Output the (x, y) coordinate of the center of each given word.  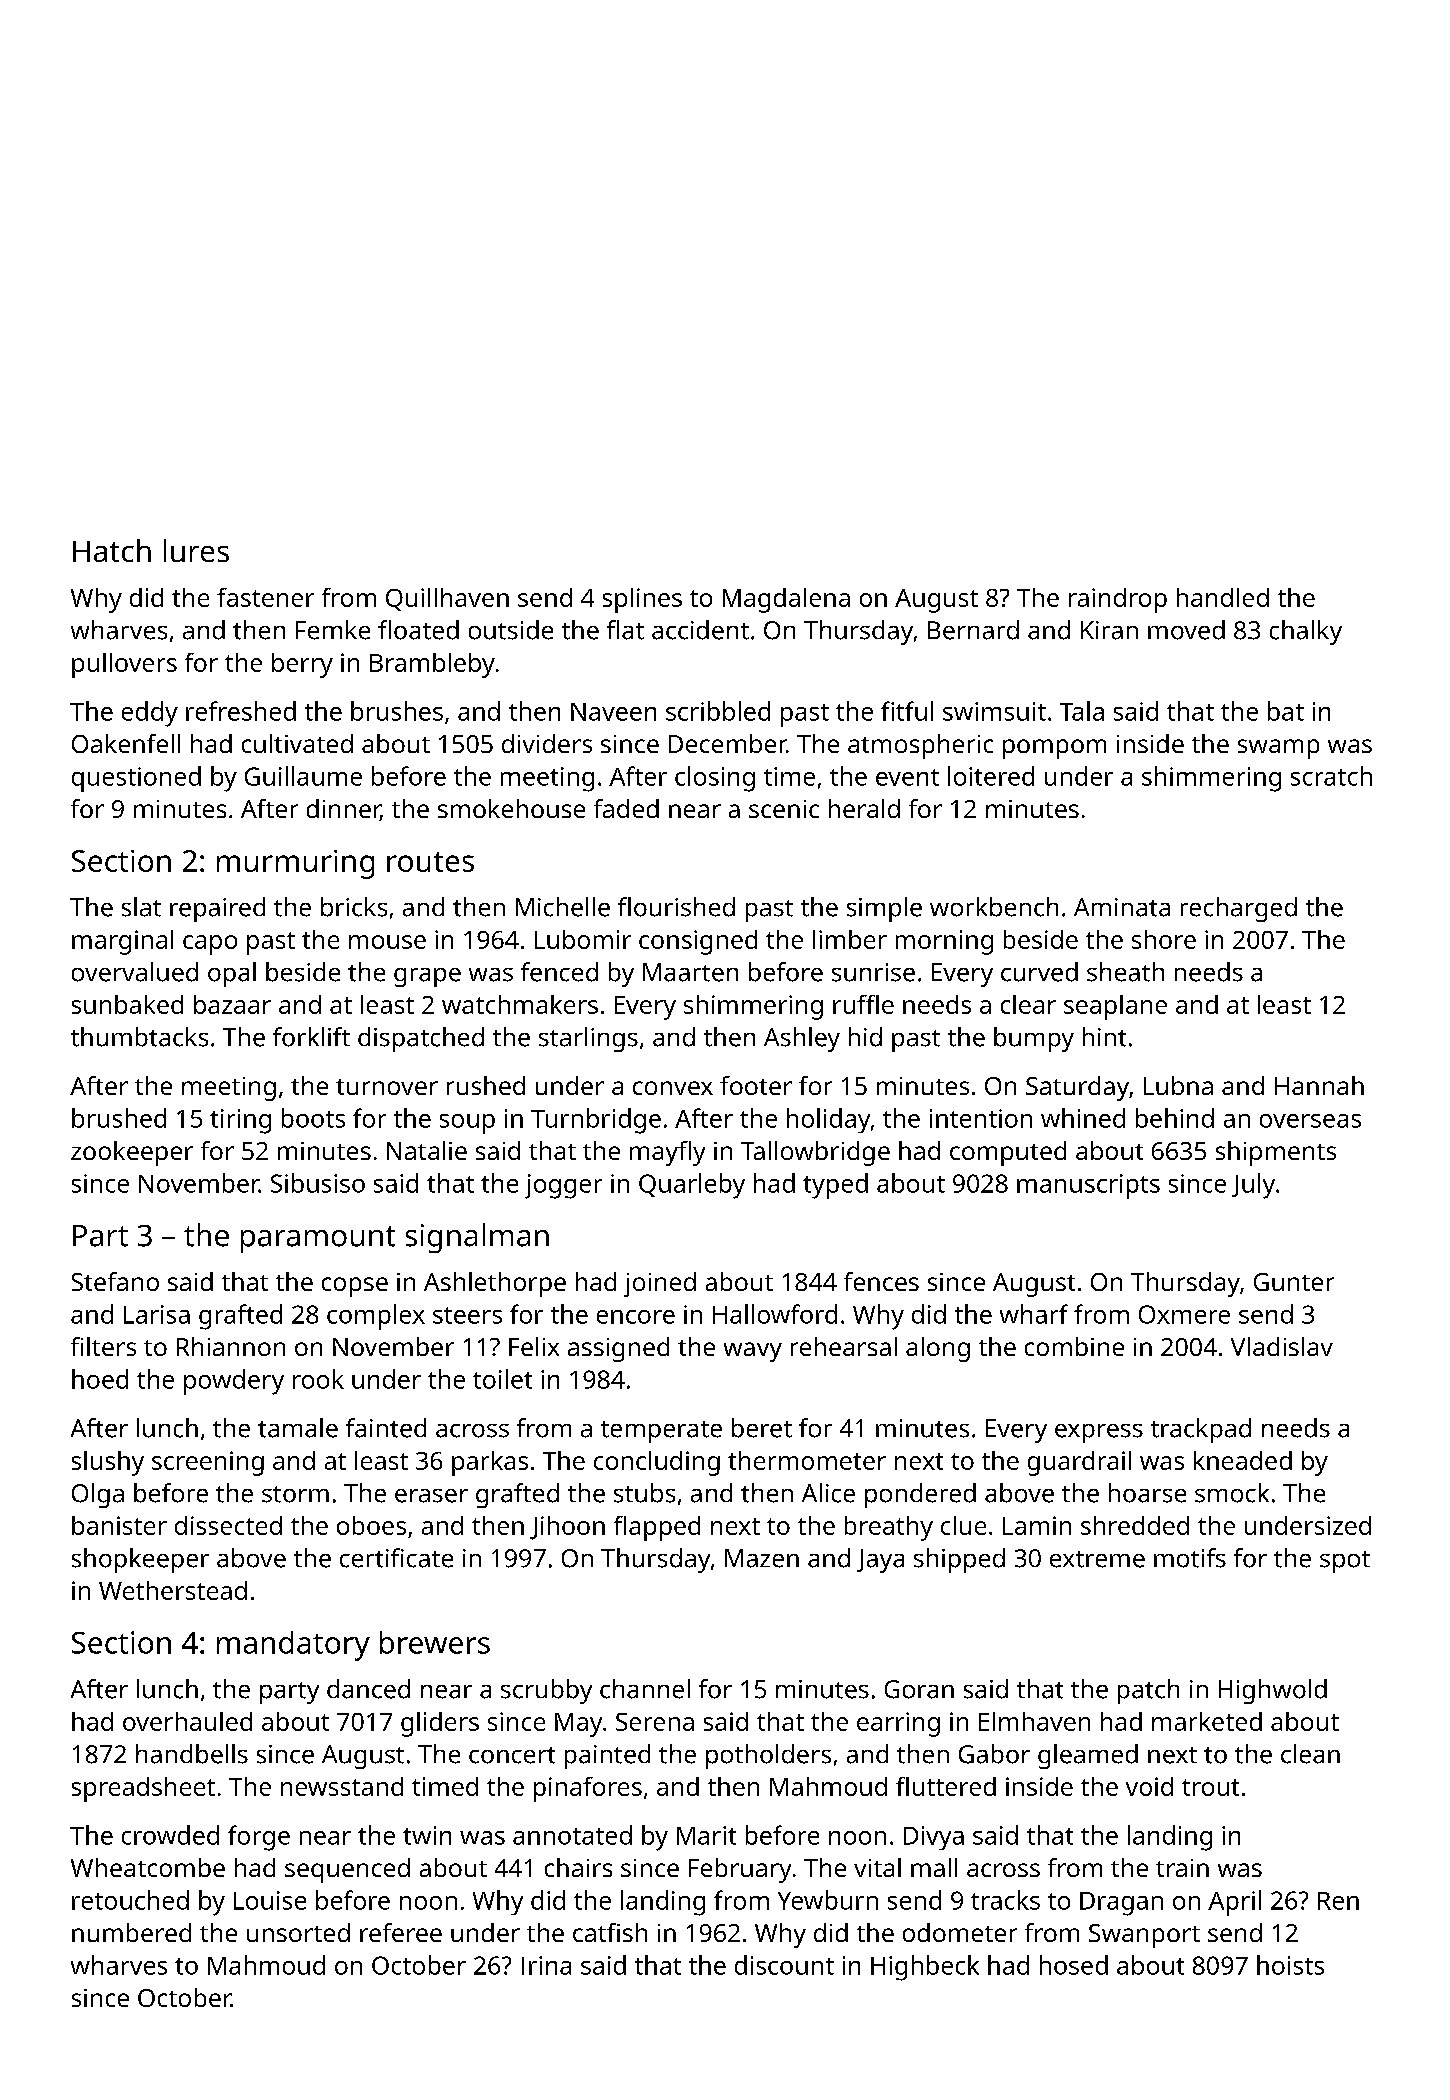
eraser (431, 1496)
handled (1223, 597)
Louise (270, 1900)
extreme (1097, 1559)
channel (645, 1689)
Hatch (112, 550)
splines (642, 600)
